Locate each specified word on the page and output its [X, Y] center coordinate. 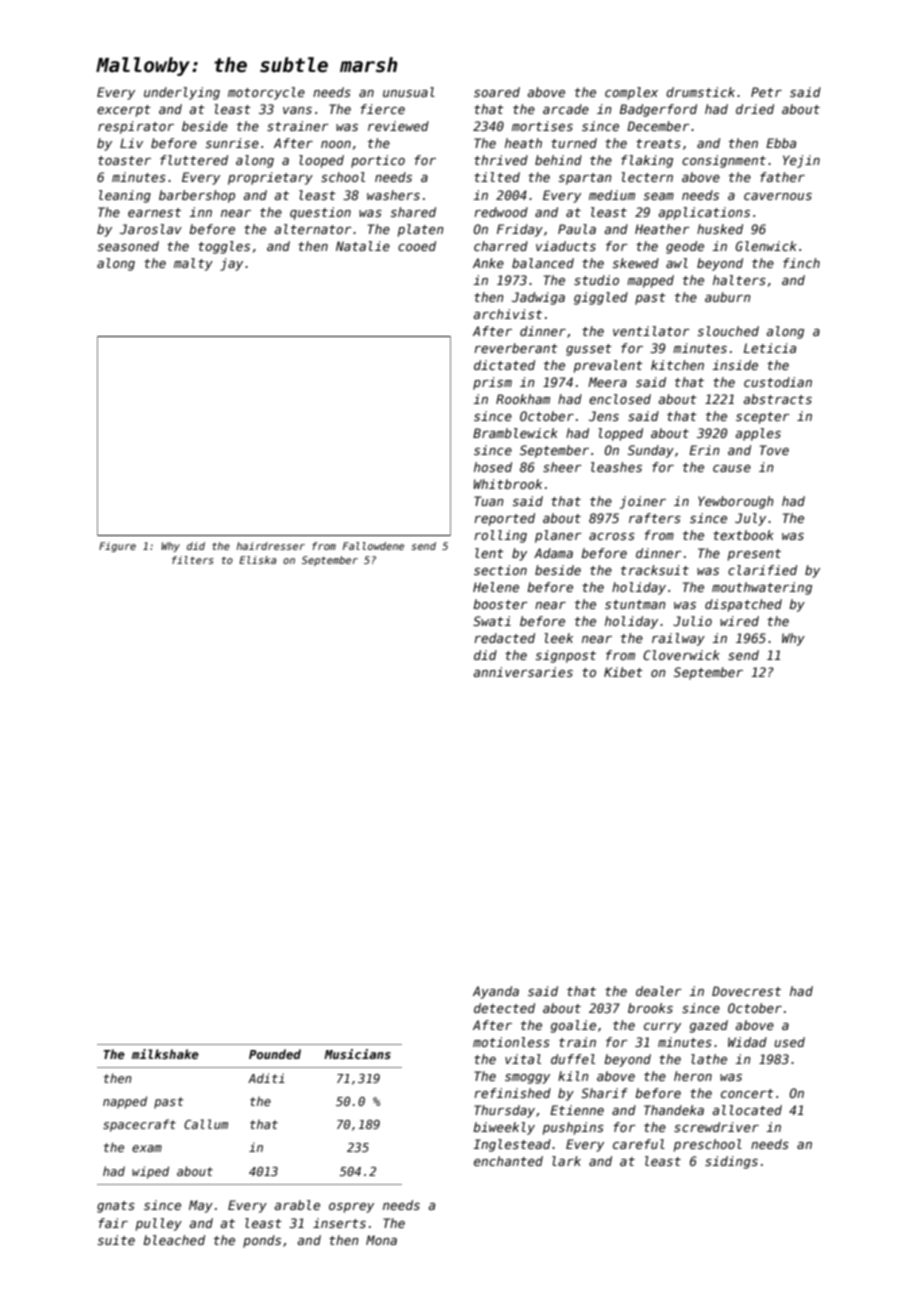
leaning [125, 196]
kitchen [677, 365]
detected [504, 1008]
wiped [150, 1172]
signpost [565, 656]
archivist [507, 314]
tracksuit [655, 570]
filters [193, 560]
